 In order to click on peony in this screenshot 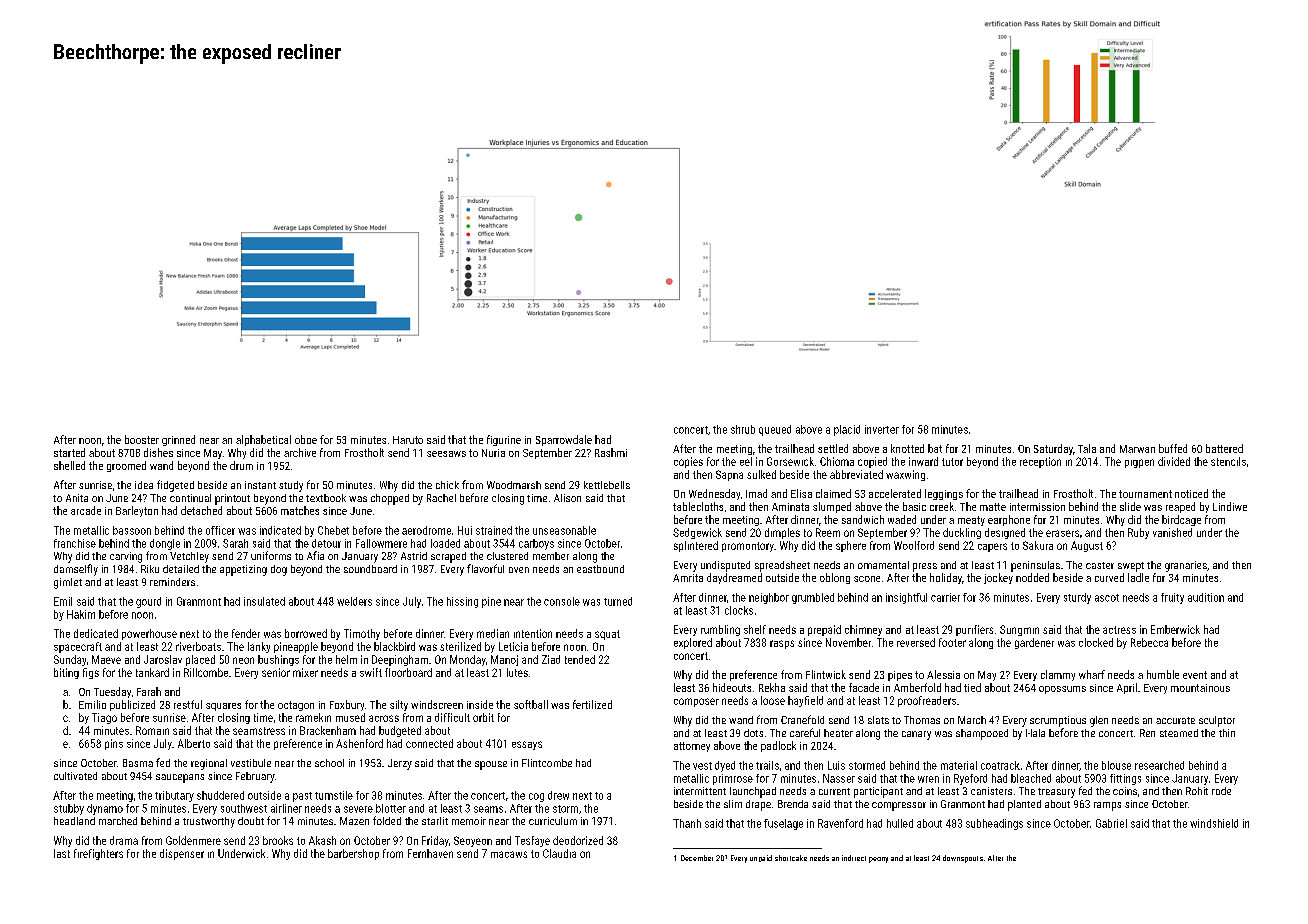, I will do `click(878, 860)`.
